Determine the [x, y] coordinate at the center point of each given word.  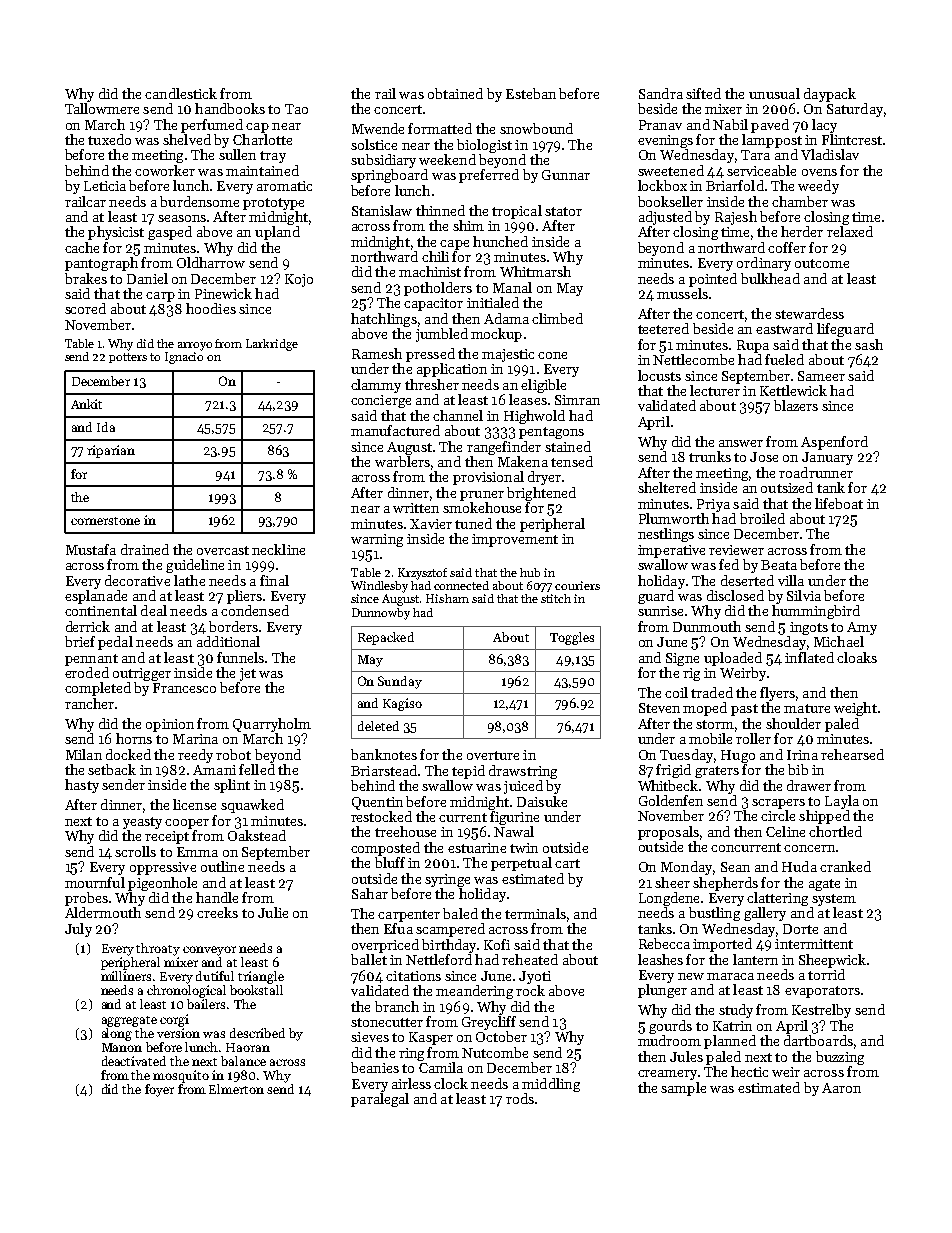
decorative [137, 580]
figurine [514, 818]
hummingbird [816, 612]
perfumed [212, 126]
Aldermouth [103, 912]
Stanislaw [382, 210]
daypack [830, 95]
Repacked [386, 638]
